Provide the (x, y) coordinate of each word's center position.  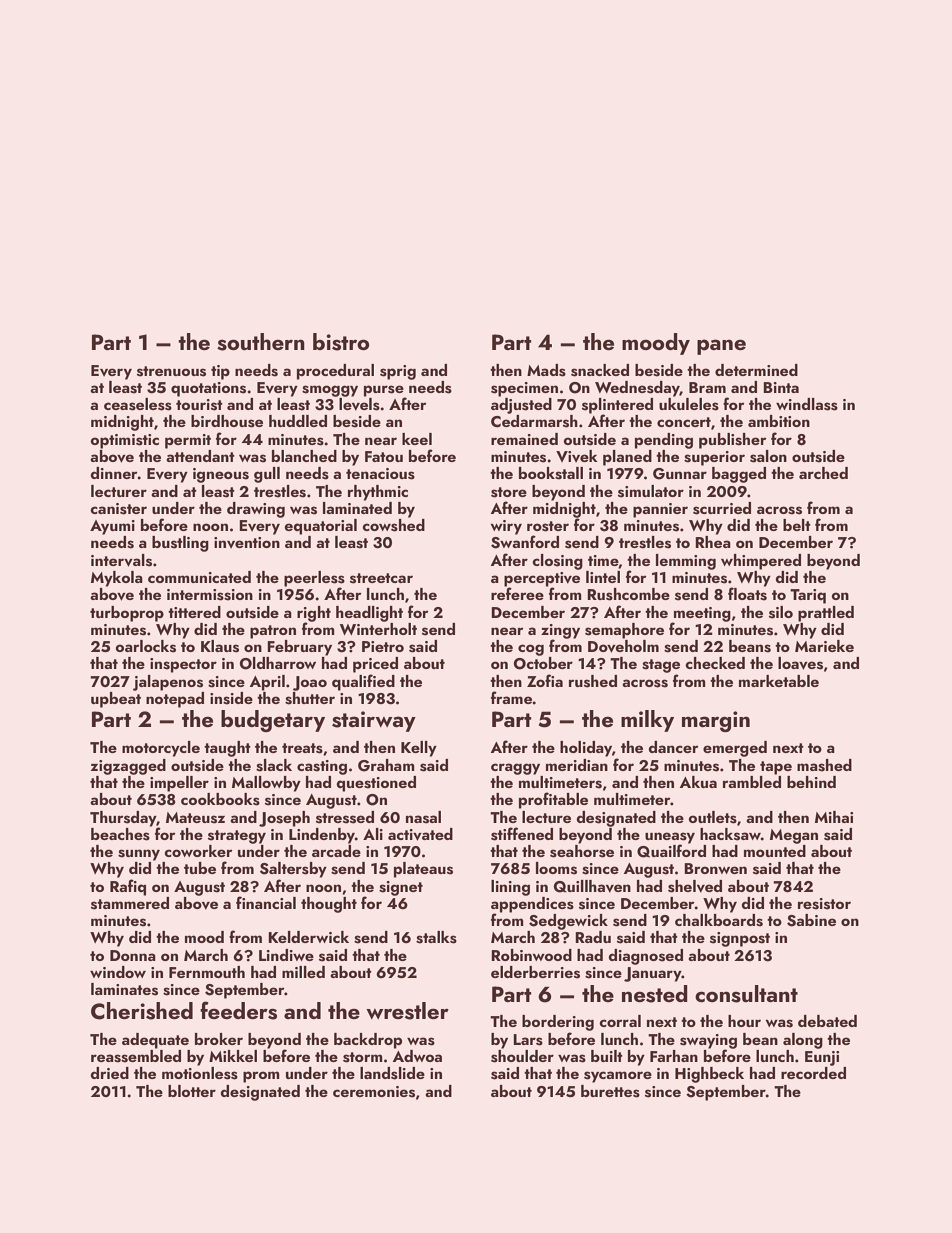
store (509, 492)
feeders (238, 1010)
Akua (698, 782)
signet (401, 888)
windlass (807, 404)
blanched (304, 456)
